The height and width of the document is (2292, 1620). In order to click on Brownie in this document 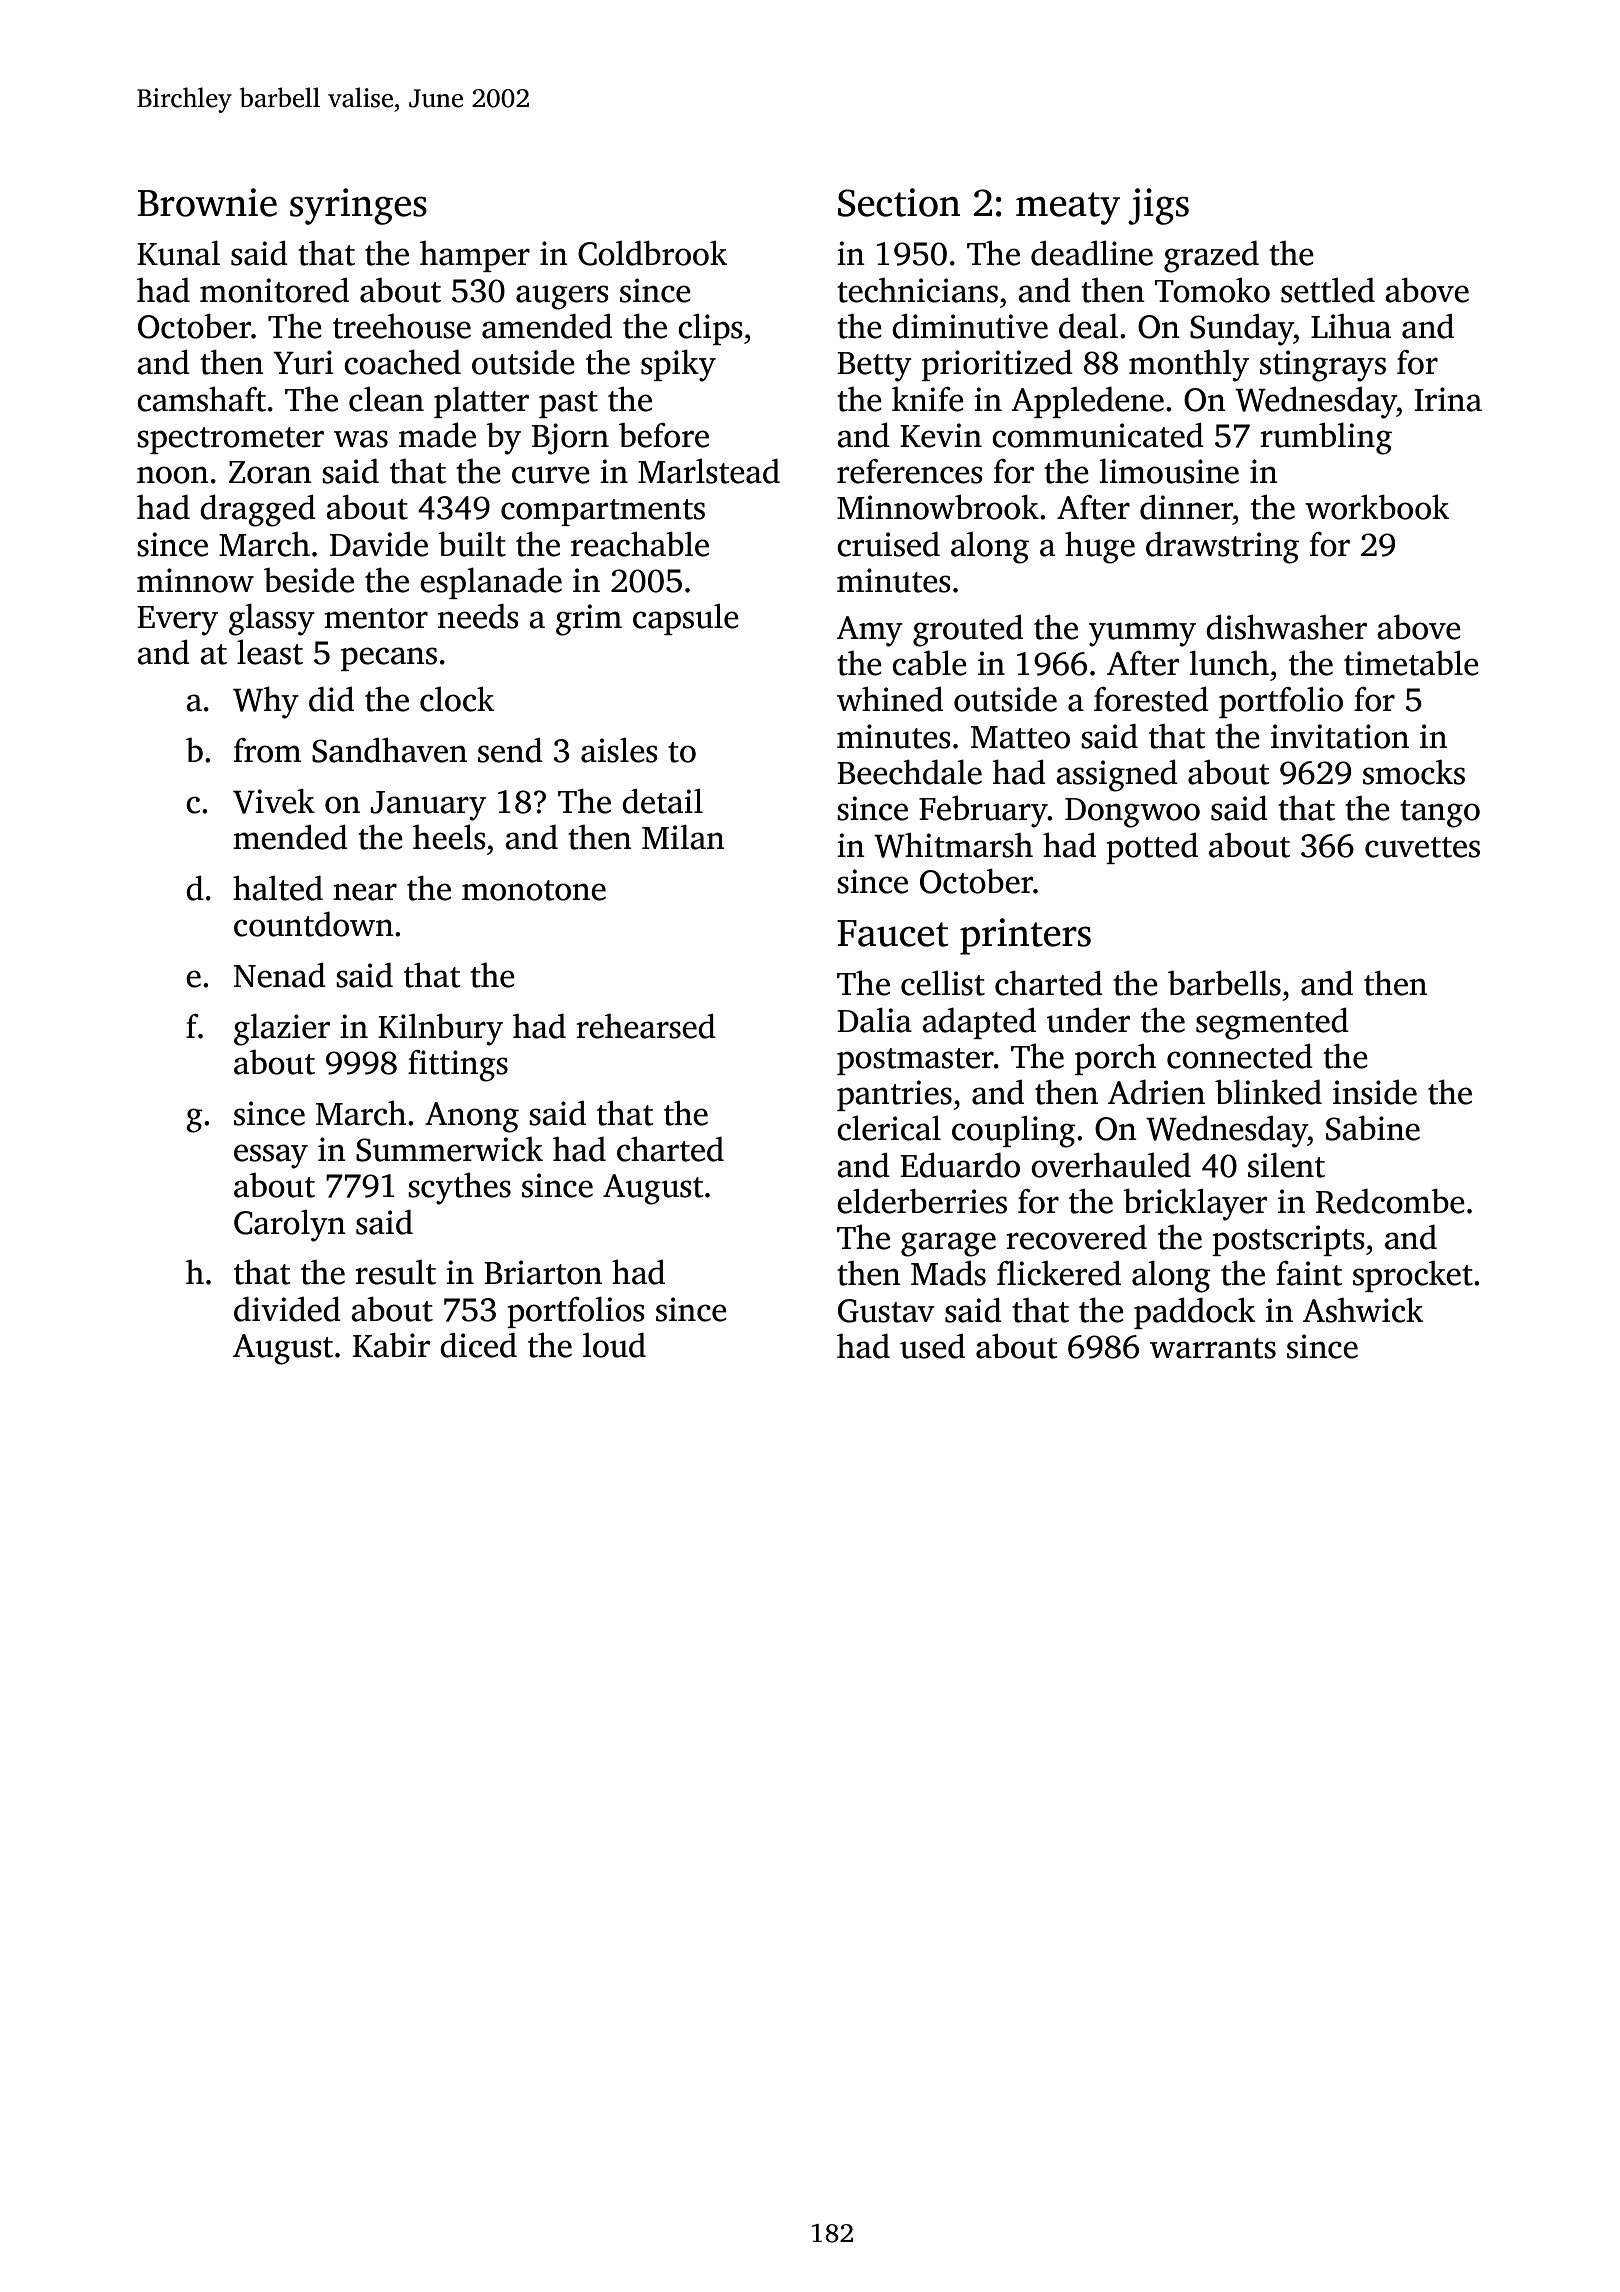, I will do `click(207, 202)`.
